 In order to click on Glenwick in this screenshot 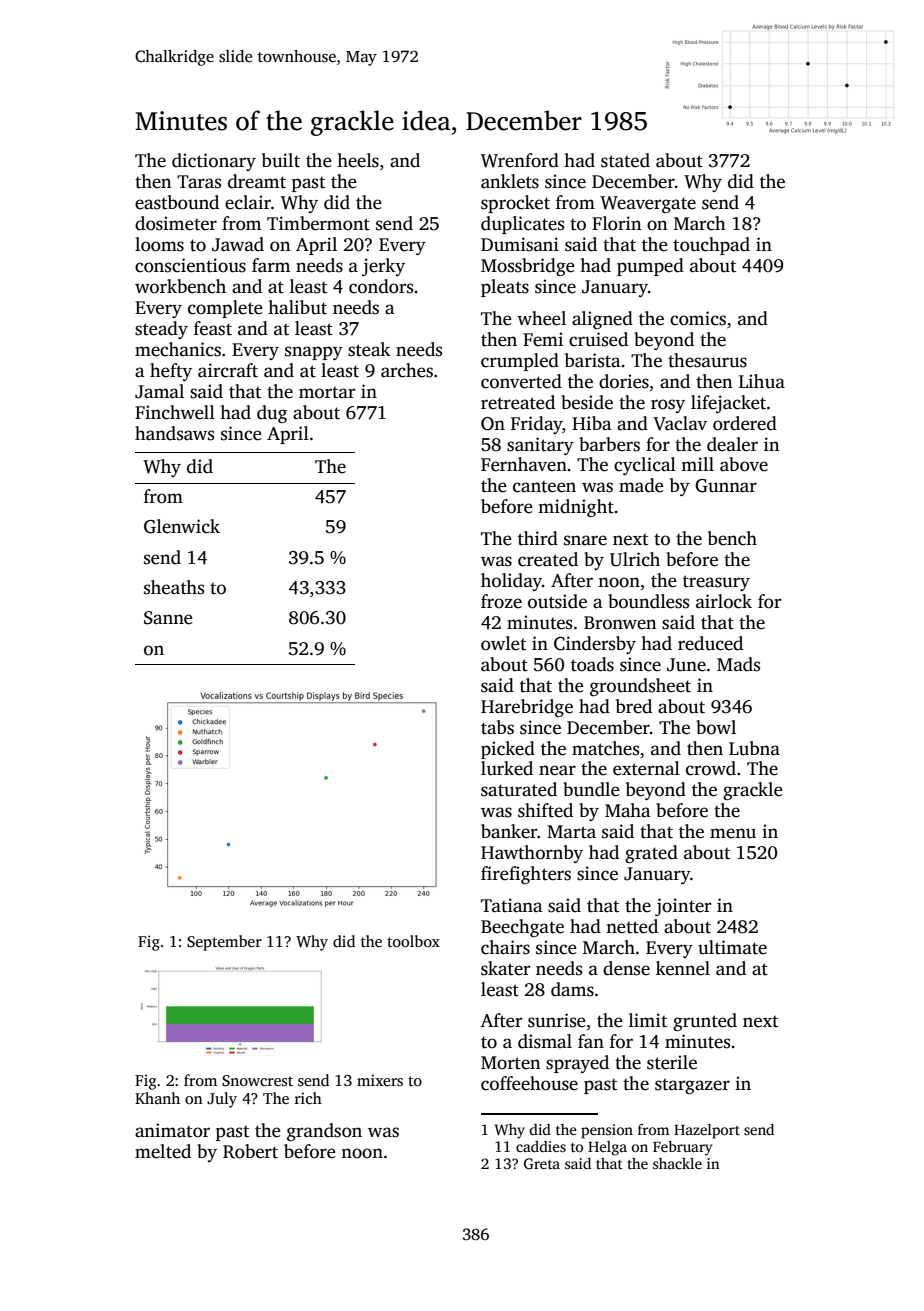, I will do `click(182, 526)`.
